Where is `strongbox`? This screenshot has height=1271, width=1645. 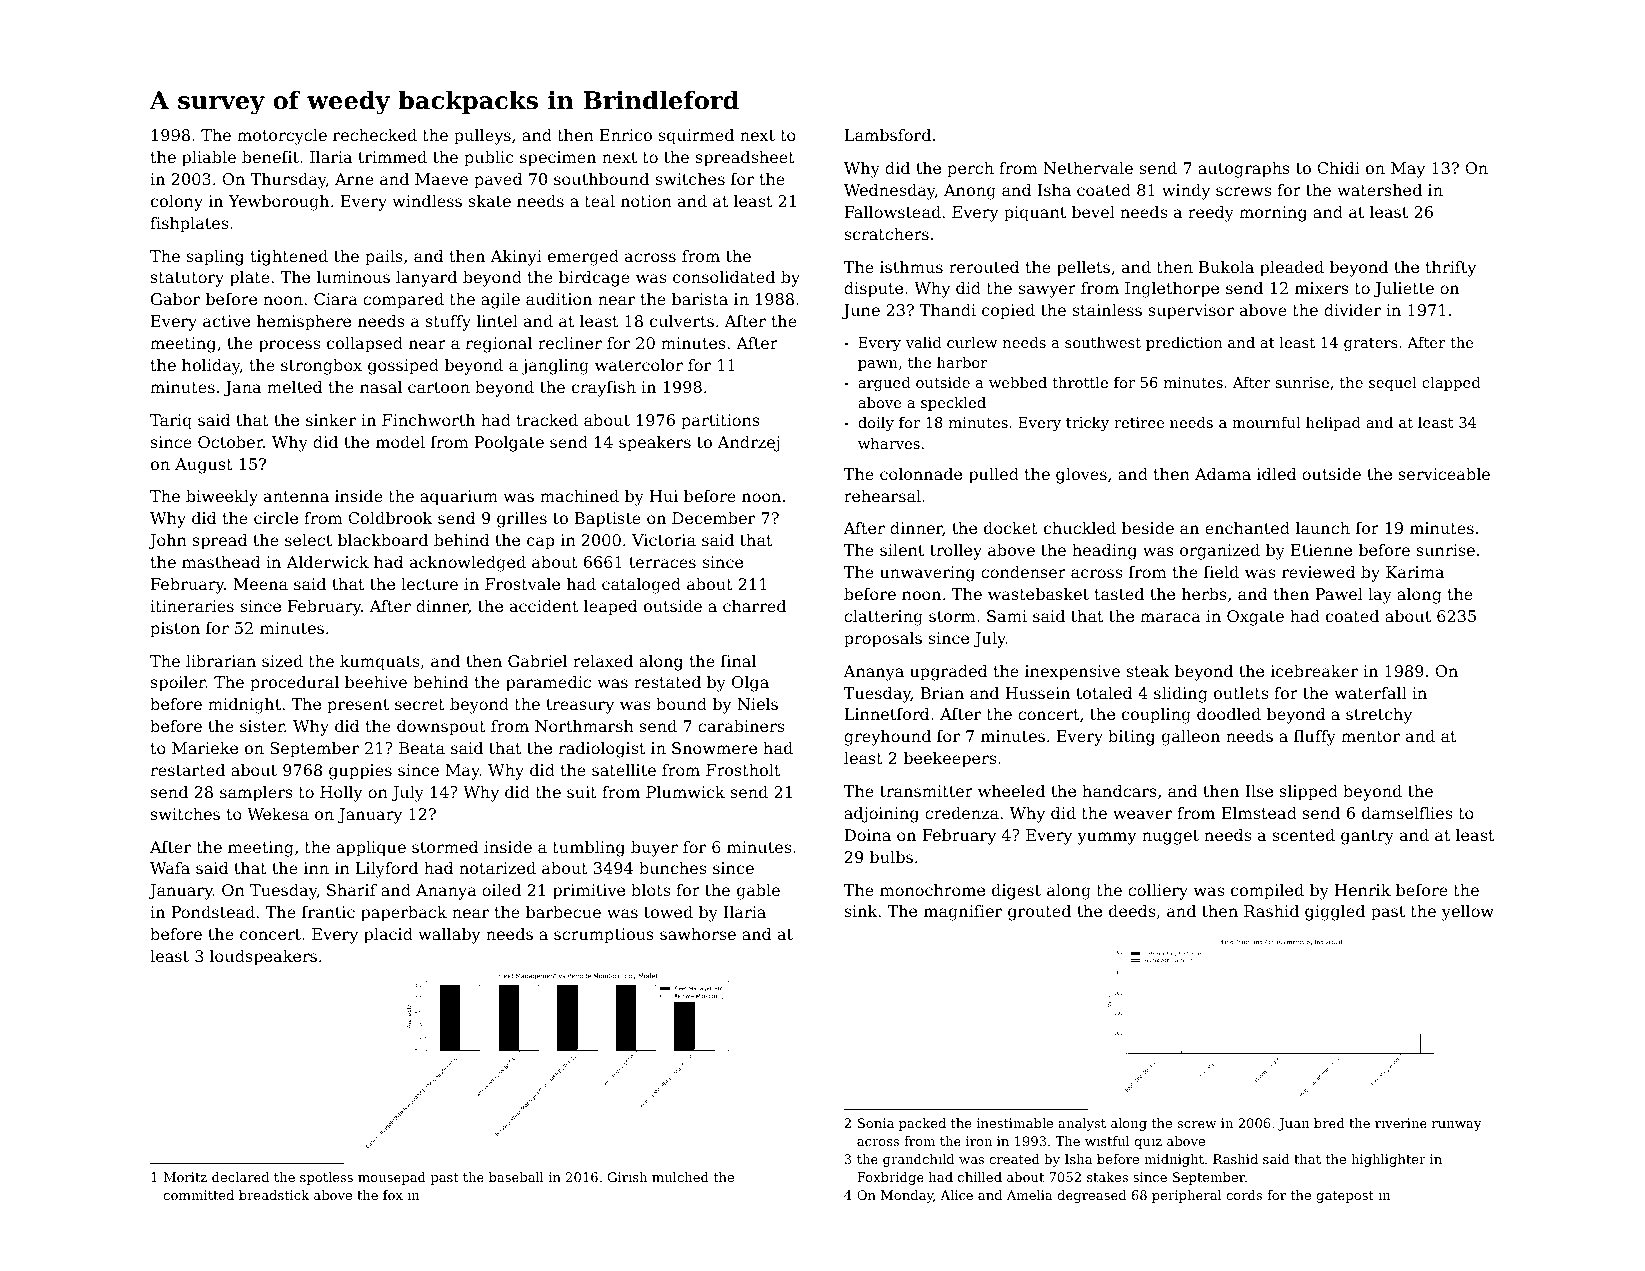
strongbox is located at coordinates (321, 367).
